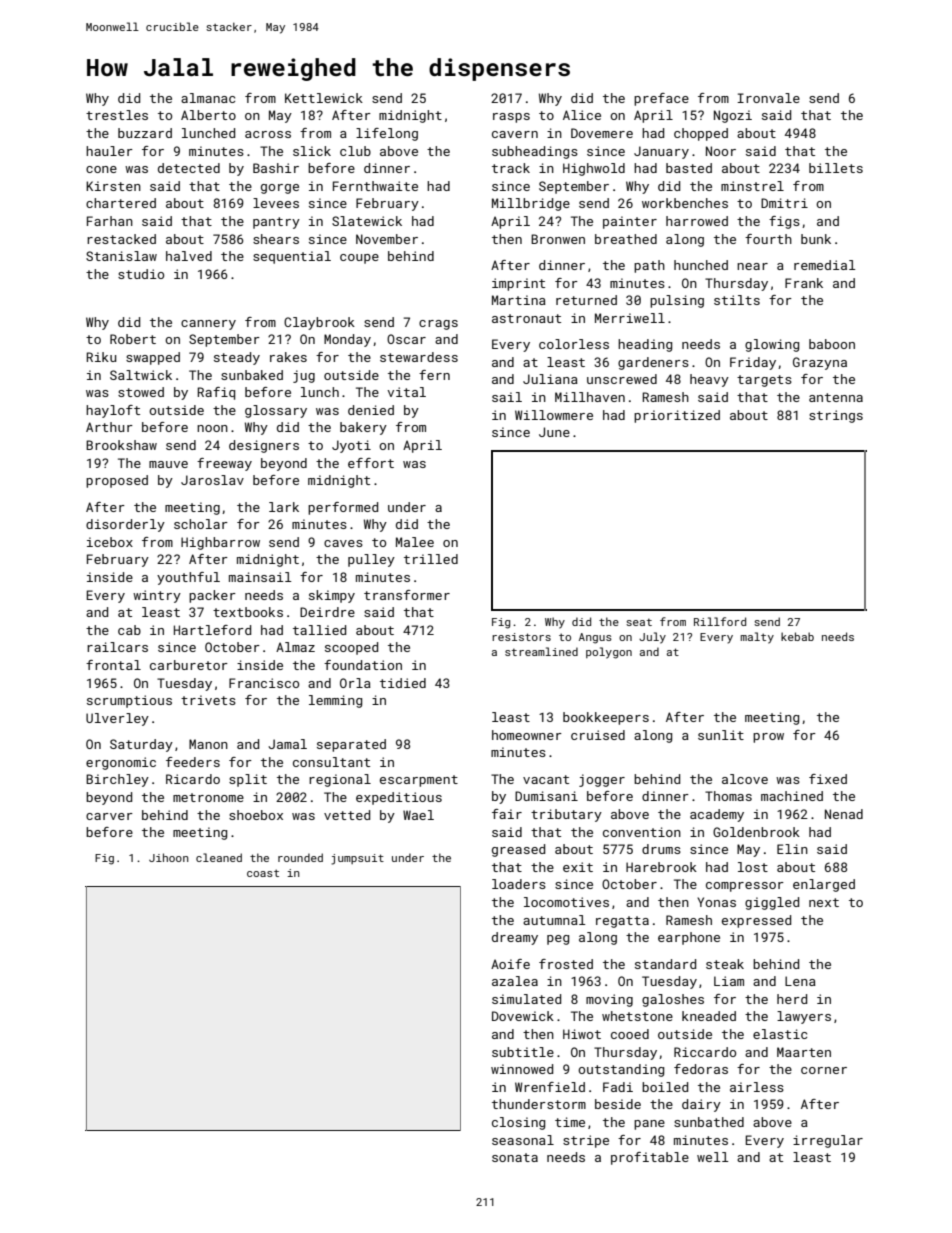  What do you see at coordinates (554, 432) in the image?
I see `June` at bounding box center [554, 432].
